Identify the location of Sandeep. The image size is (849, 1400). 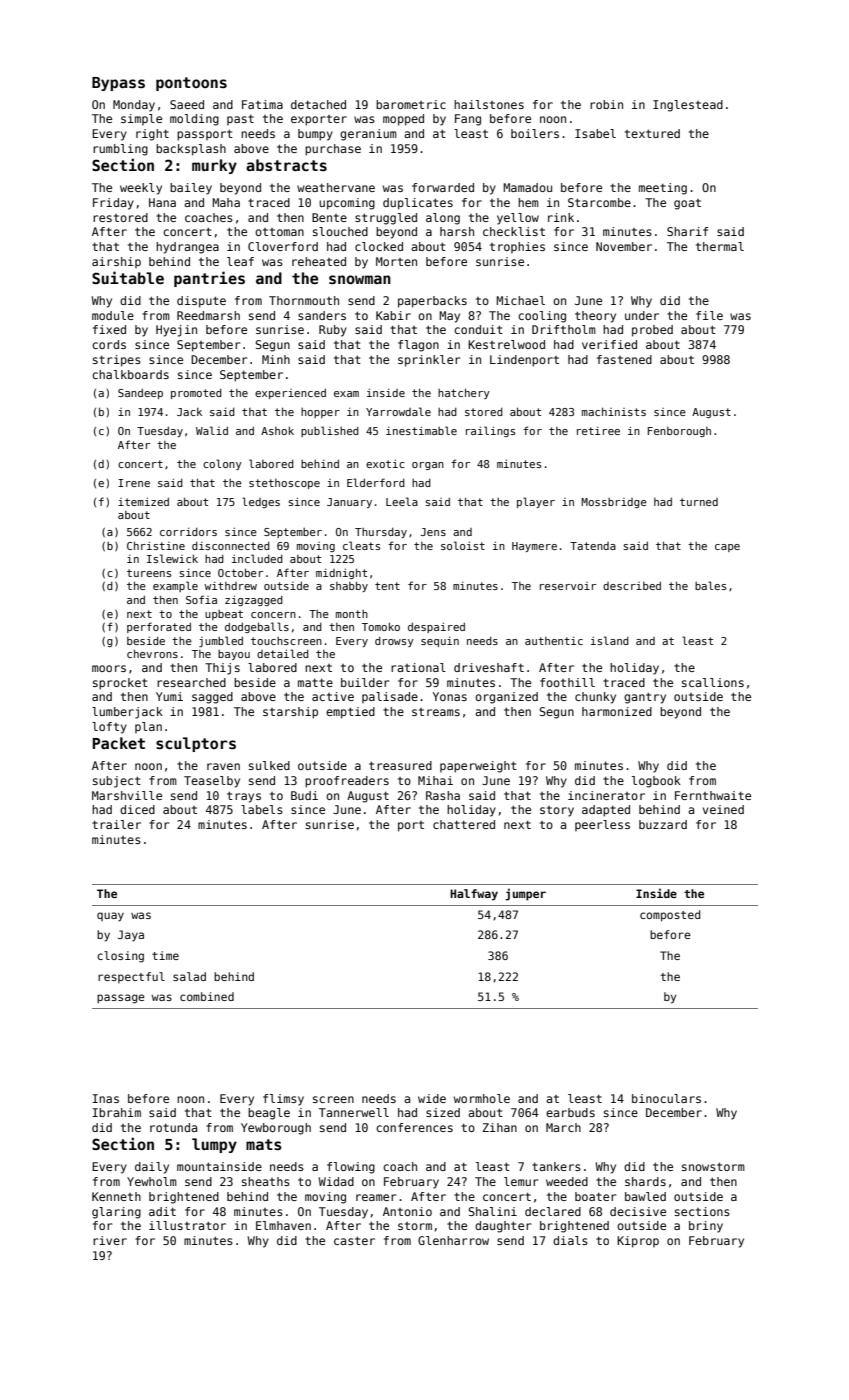
(140, 394).
